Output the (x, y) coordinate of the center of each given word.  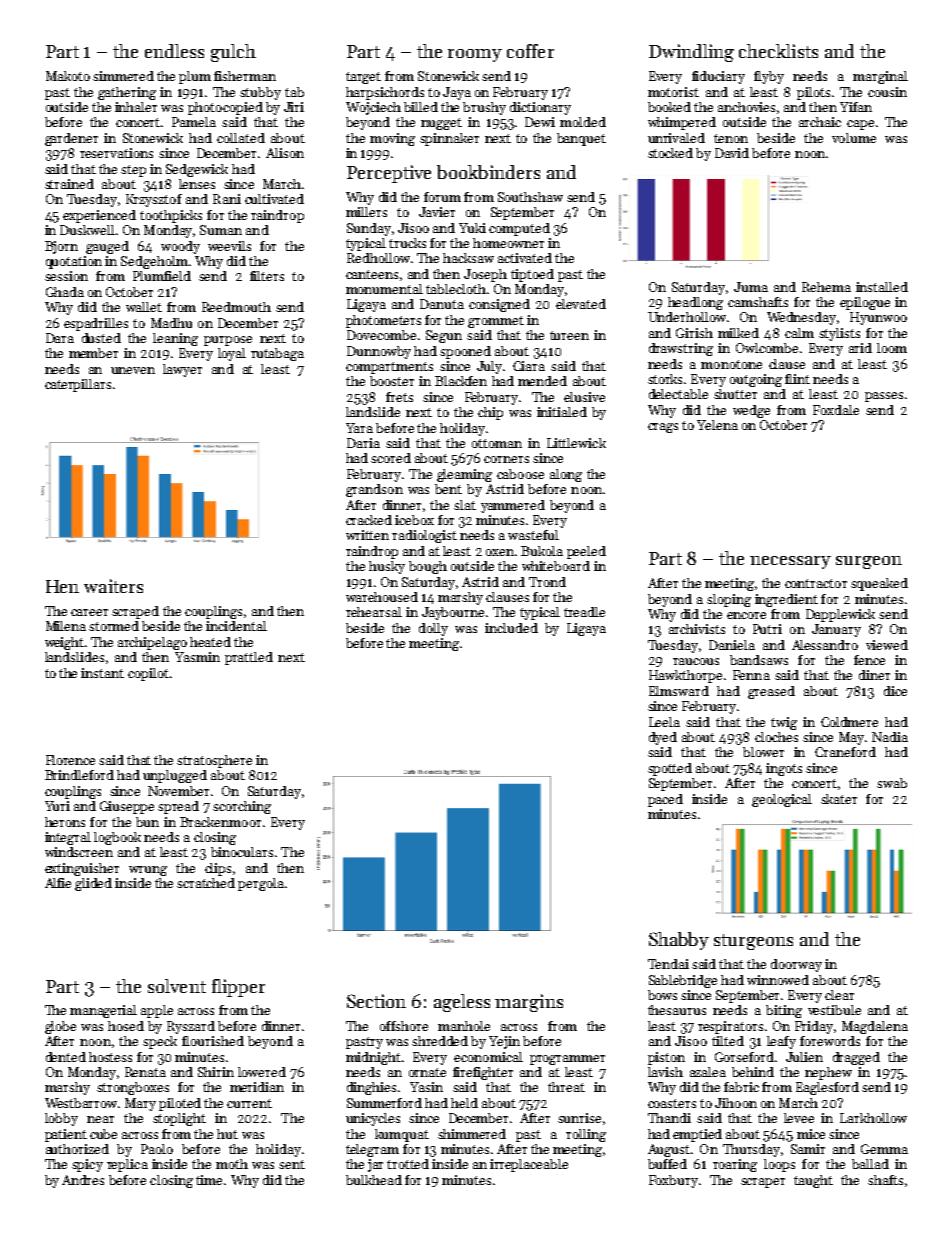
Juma (751, 287)
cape (860, 125)
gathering (127, 93)
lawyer (182, 370)
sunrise (579, 1118)
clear (839, 995)
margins (529, 1003)
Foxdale (836, 410)
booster (392, 381)
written (367, 535)
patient (66, 1135)
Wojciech (373, 108)
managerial (103, 1011)
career (89, 612)
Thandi (669, 1118)
